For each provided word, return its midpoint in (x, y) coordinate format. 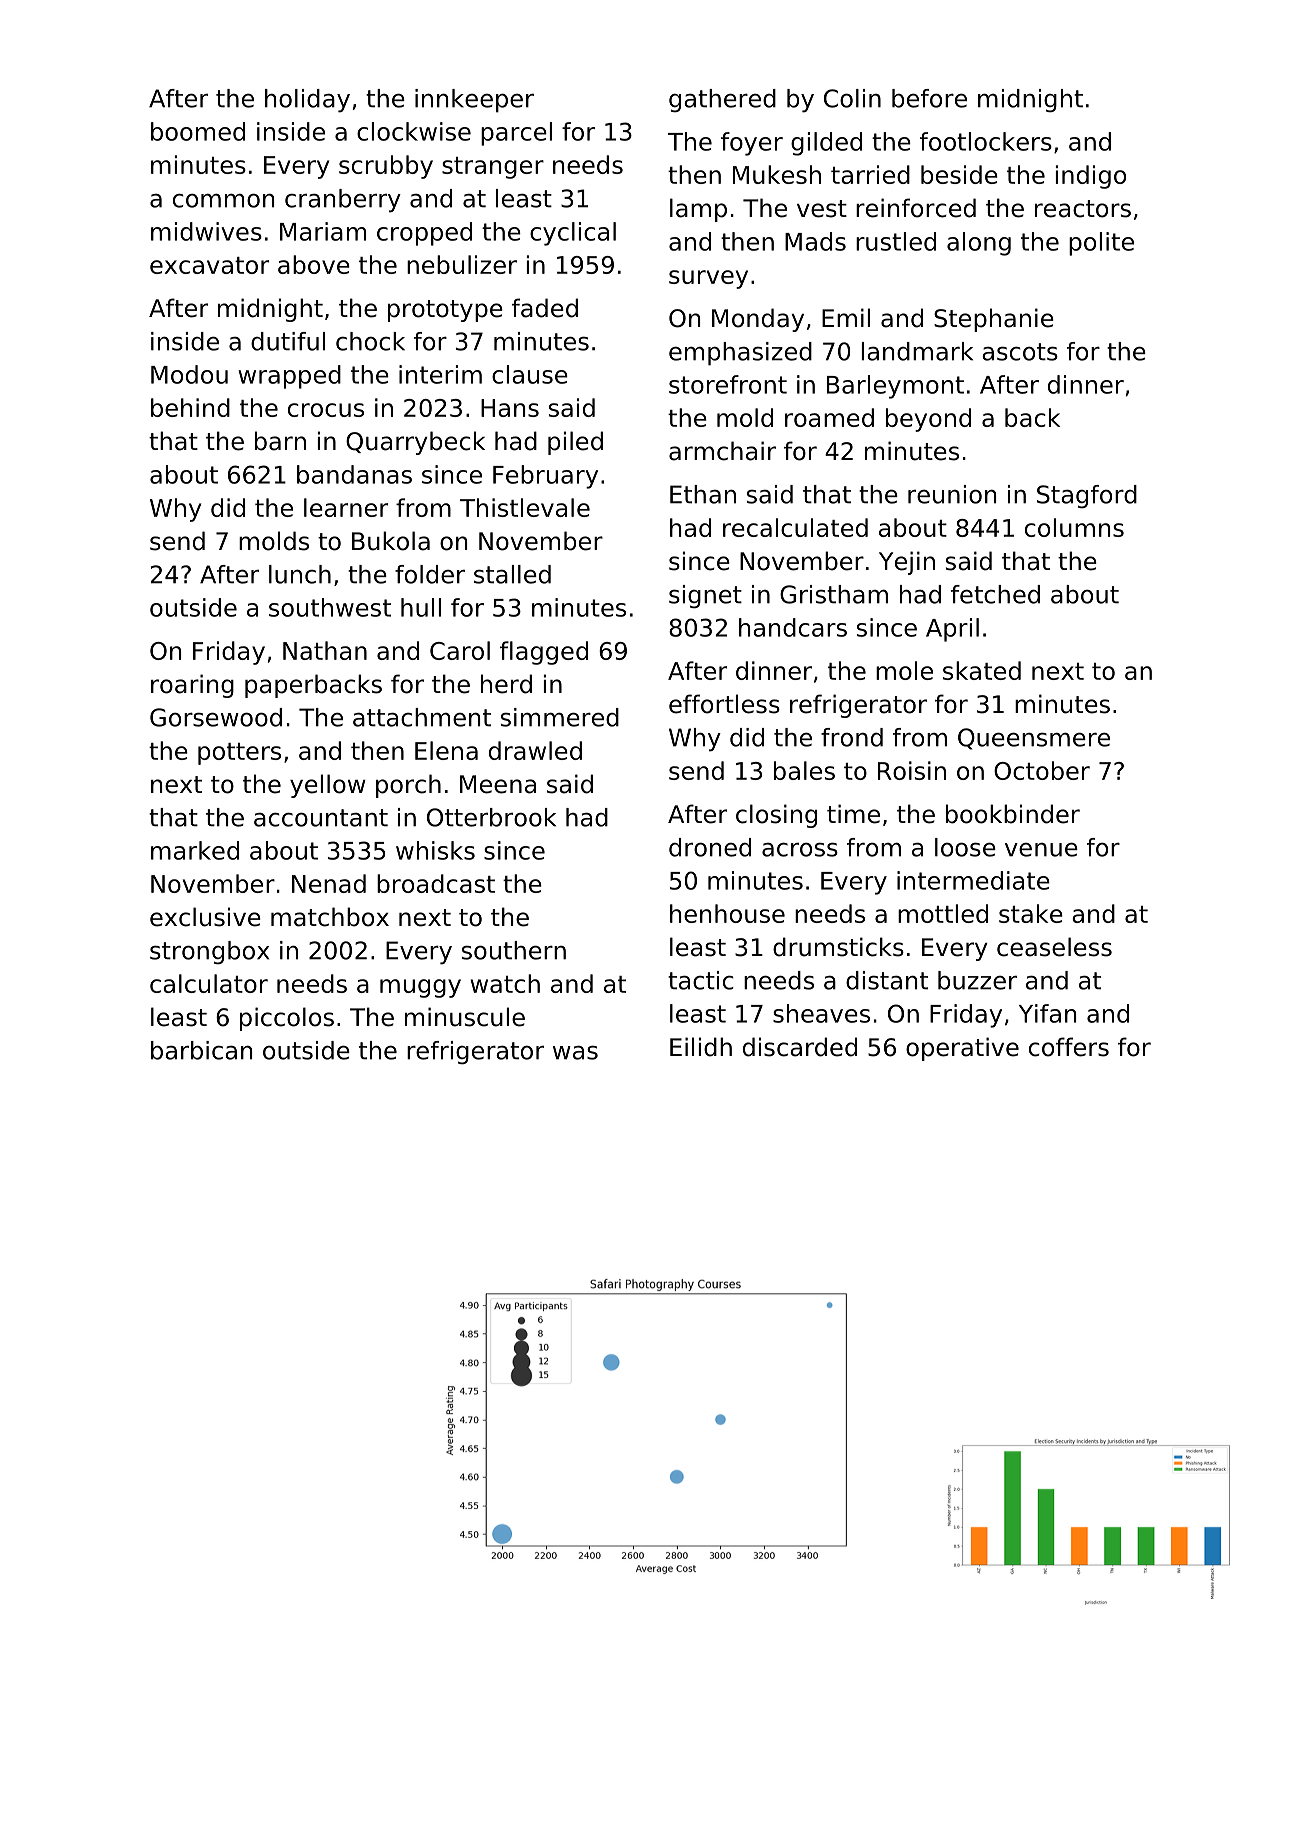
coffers (1069, 1047)
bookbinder (1013, 814)
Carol (460, 650)
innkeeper (474, 101)
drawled (535, 750)
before (929, 98)
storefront (728, 384)
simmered (560, 717)
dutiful (288, 341)
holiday (307, 101)
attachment (422, 717)
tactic (701, 980)
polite (1101, 244)
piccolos (287, 1019)
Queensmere (1034, 739)
